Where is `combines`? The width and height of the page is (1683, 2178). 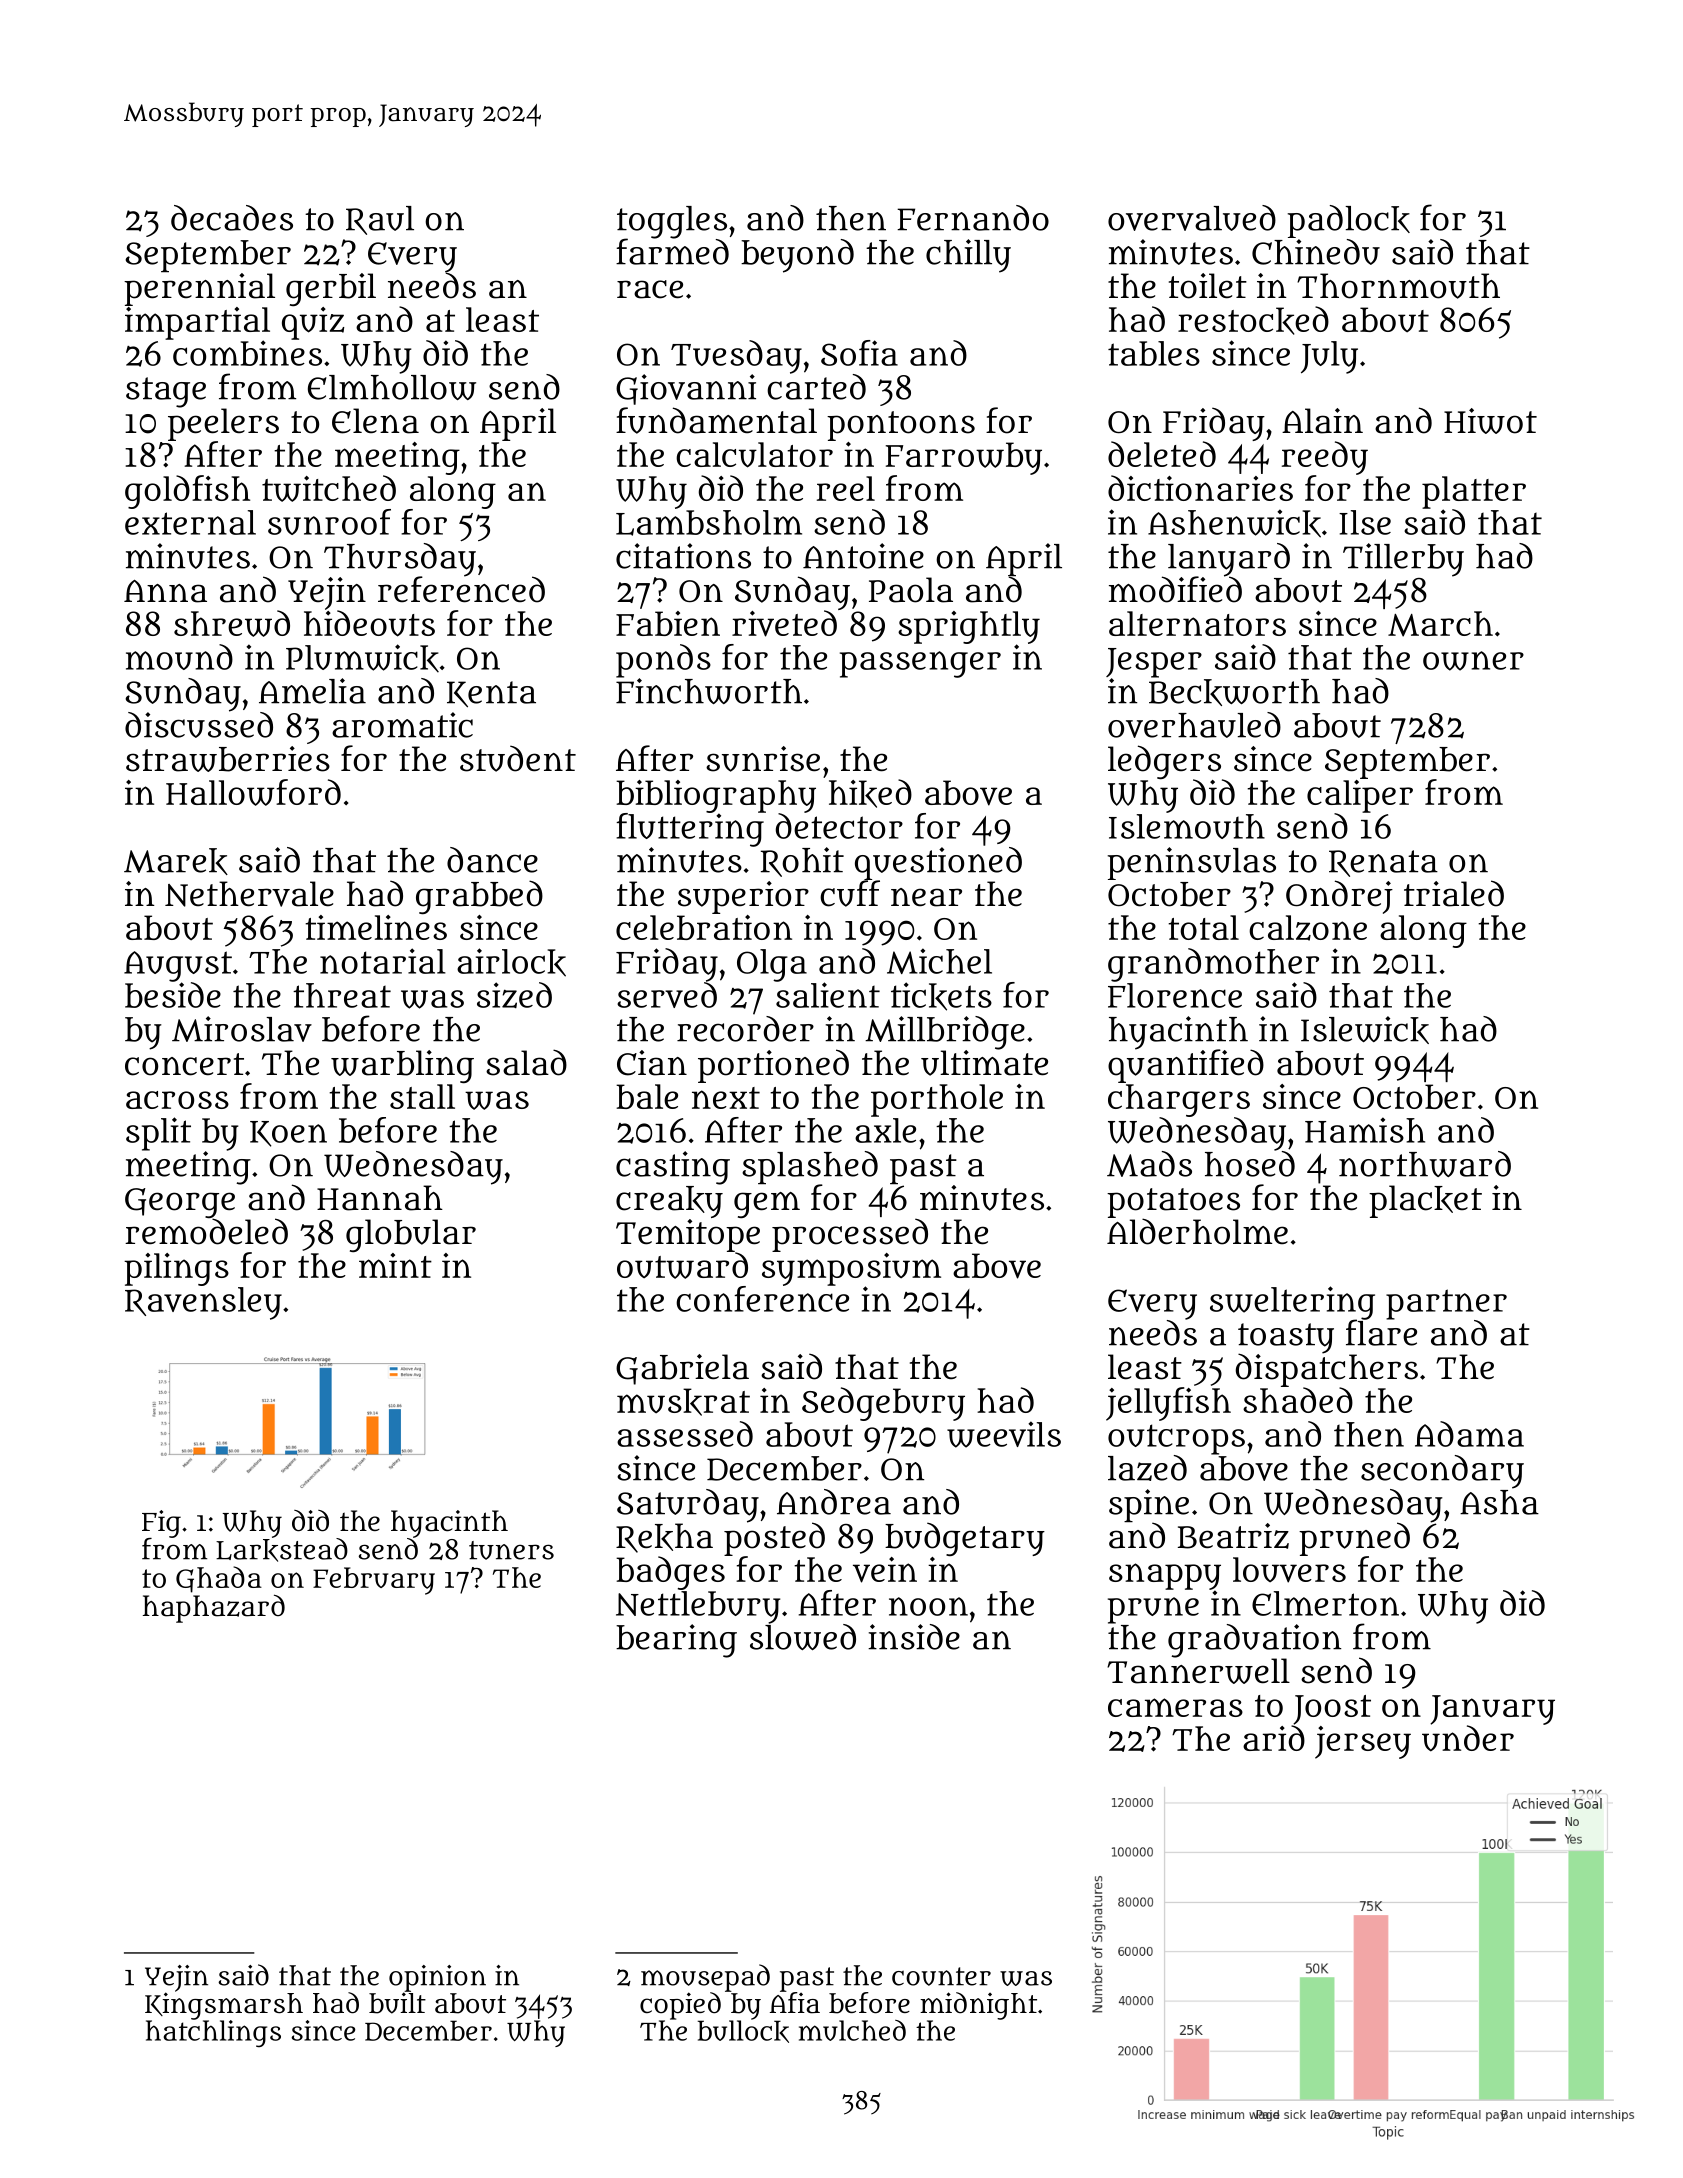 combines is located at coordinates (247, 353).
